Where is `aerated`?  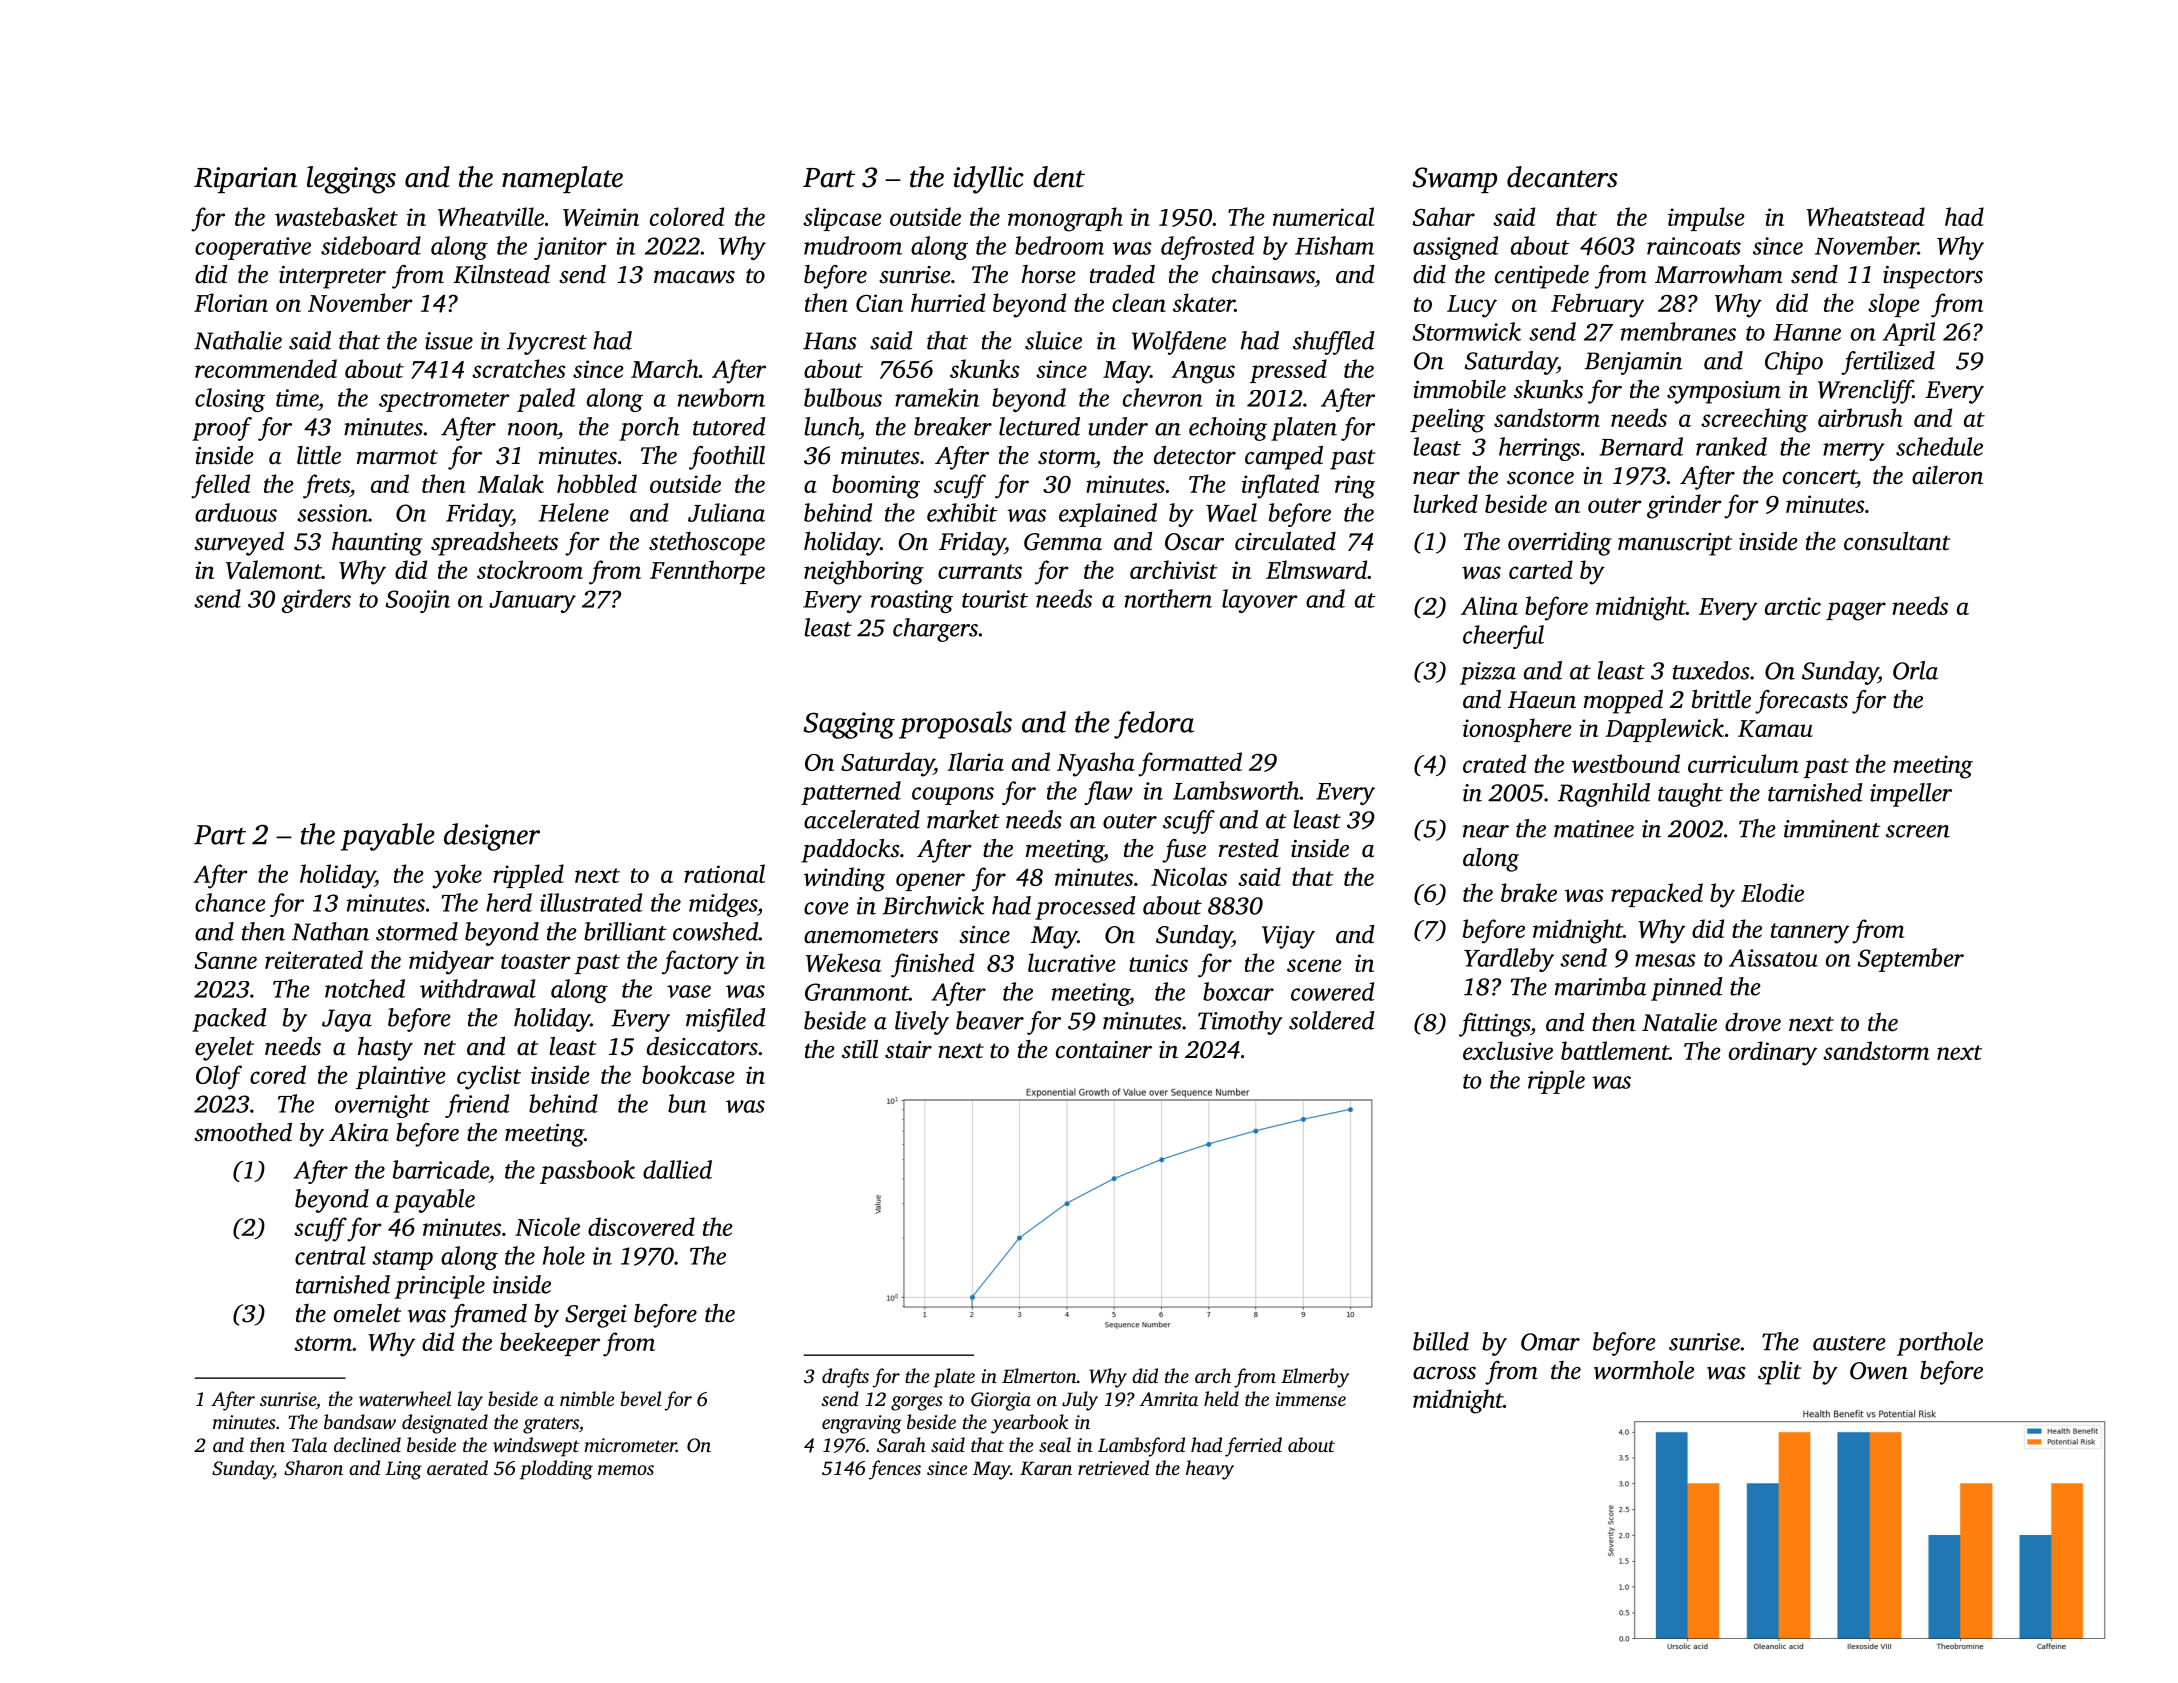 aerated is located at coordinates (457, 1467).
